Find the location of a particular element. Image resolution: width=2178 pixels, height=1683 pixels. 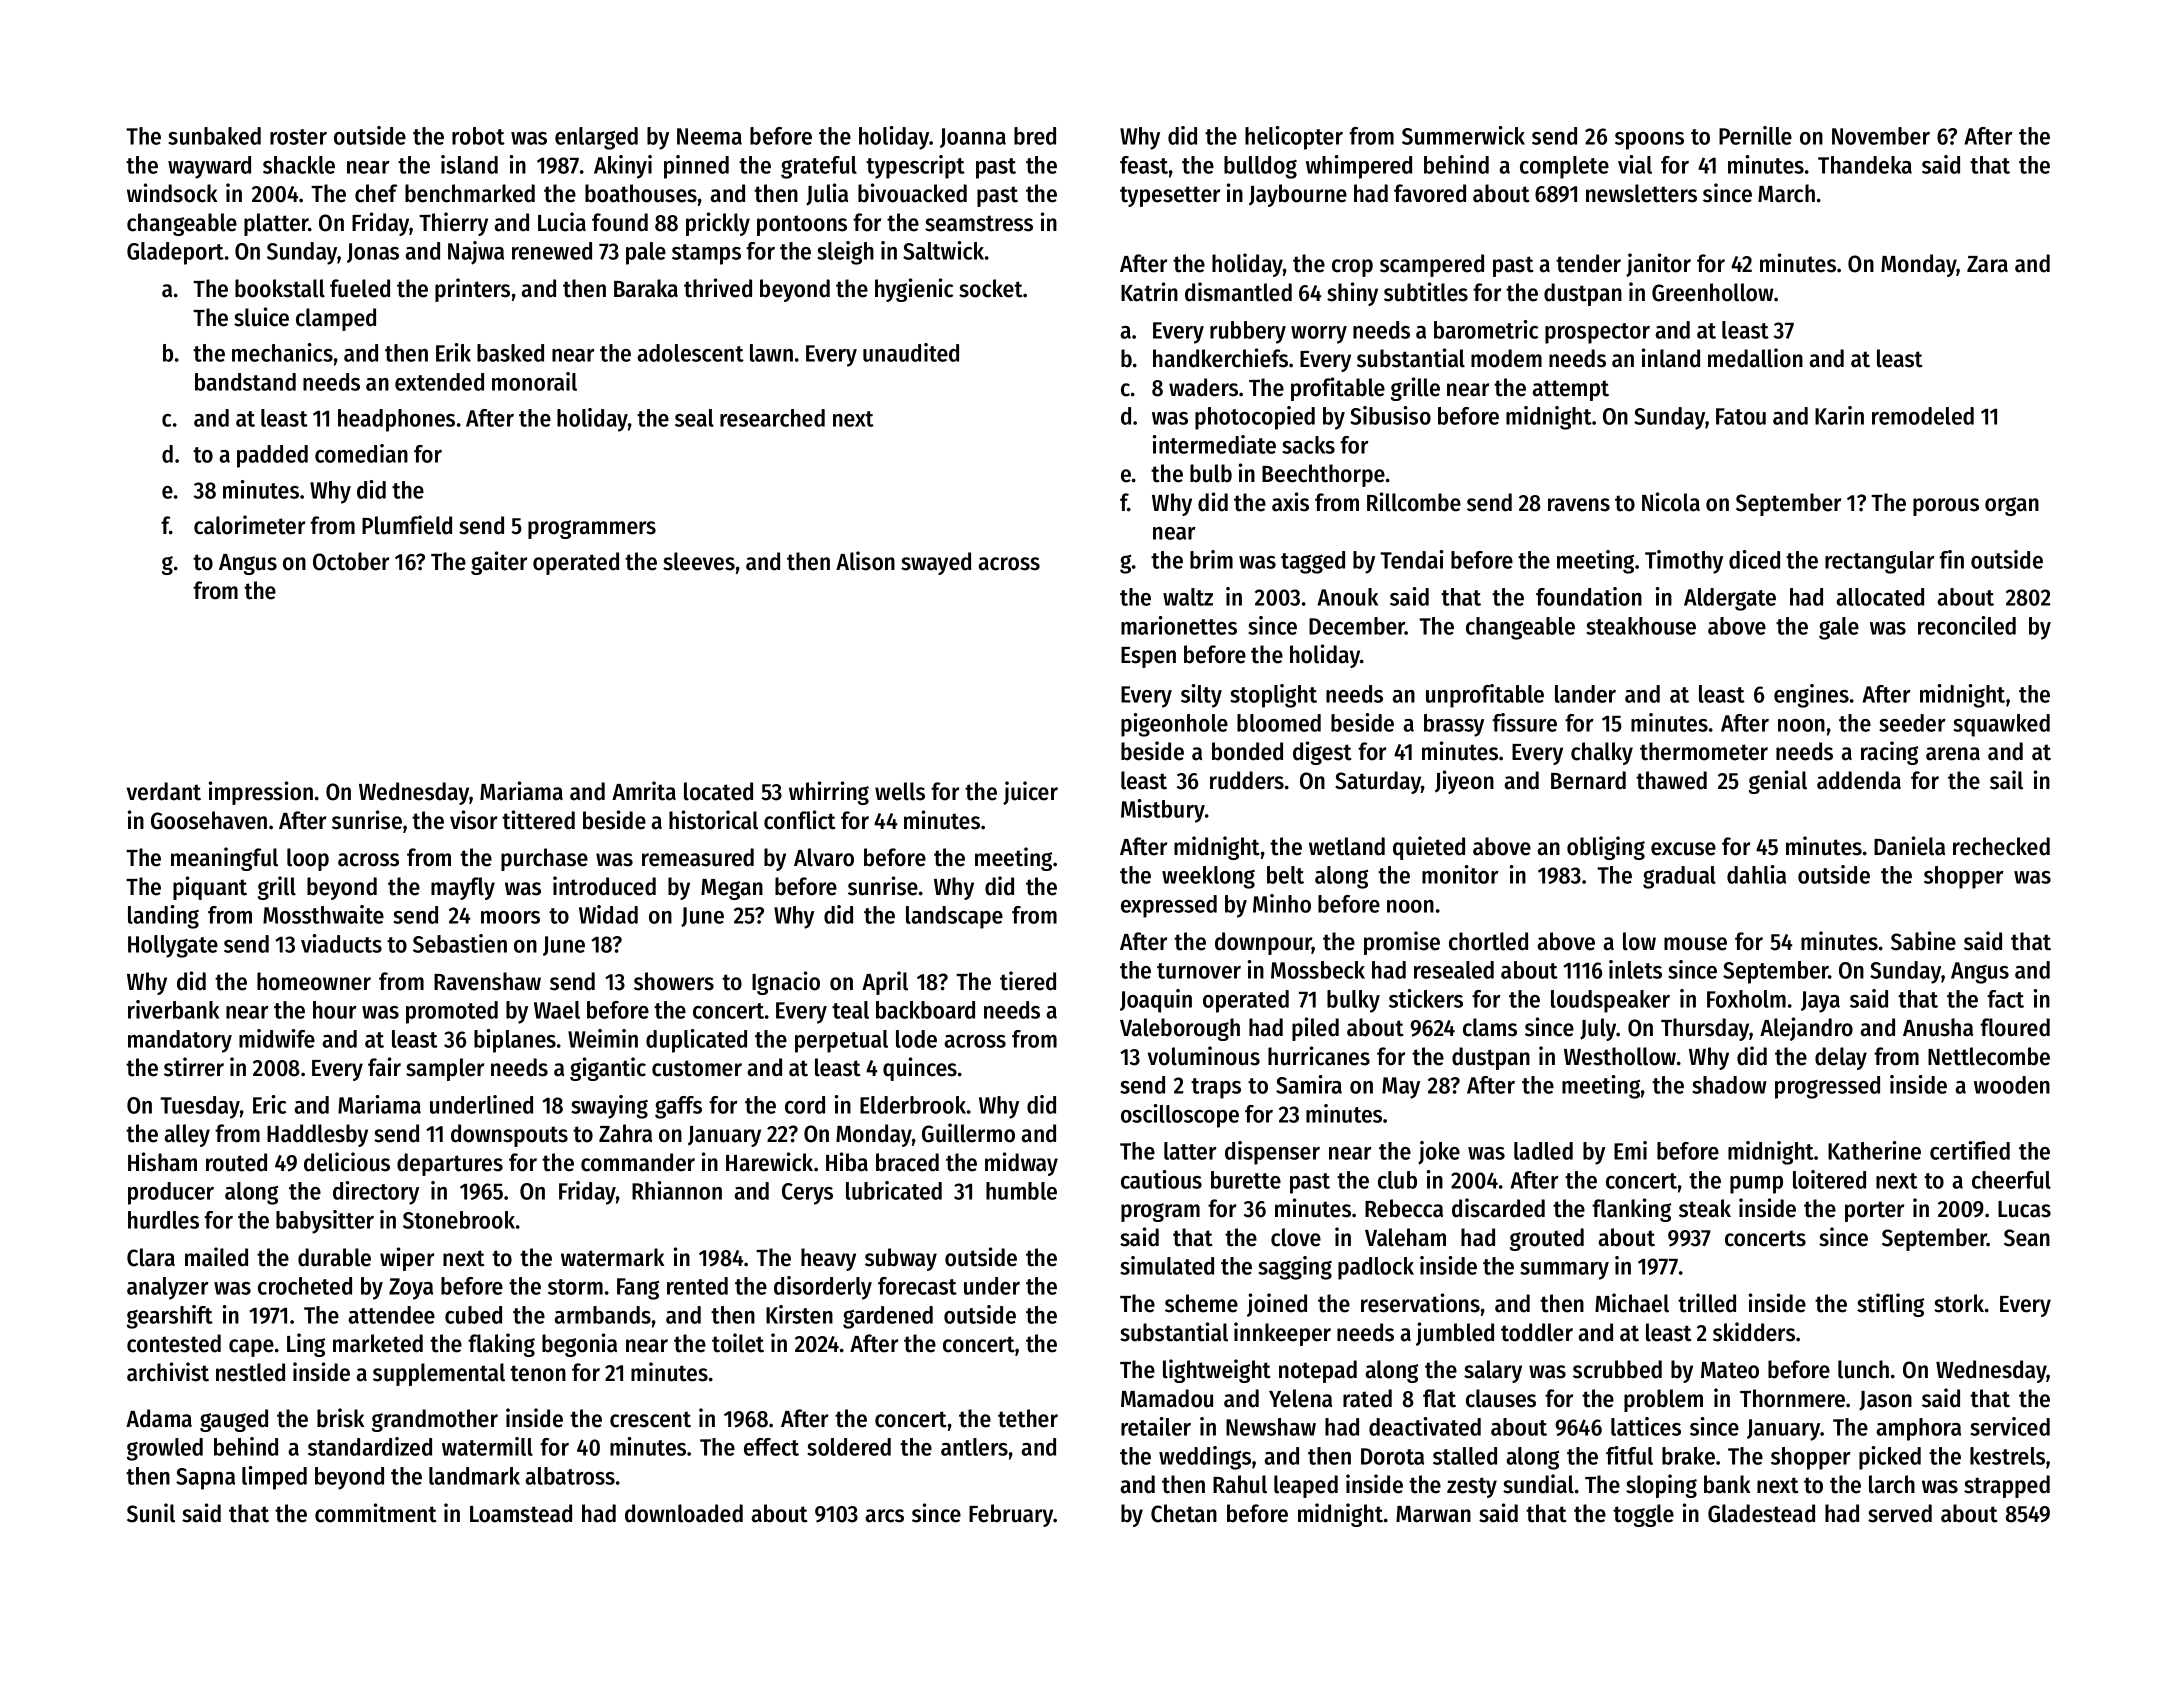

Mistbury is located at coordinates (1163, 811).
